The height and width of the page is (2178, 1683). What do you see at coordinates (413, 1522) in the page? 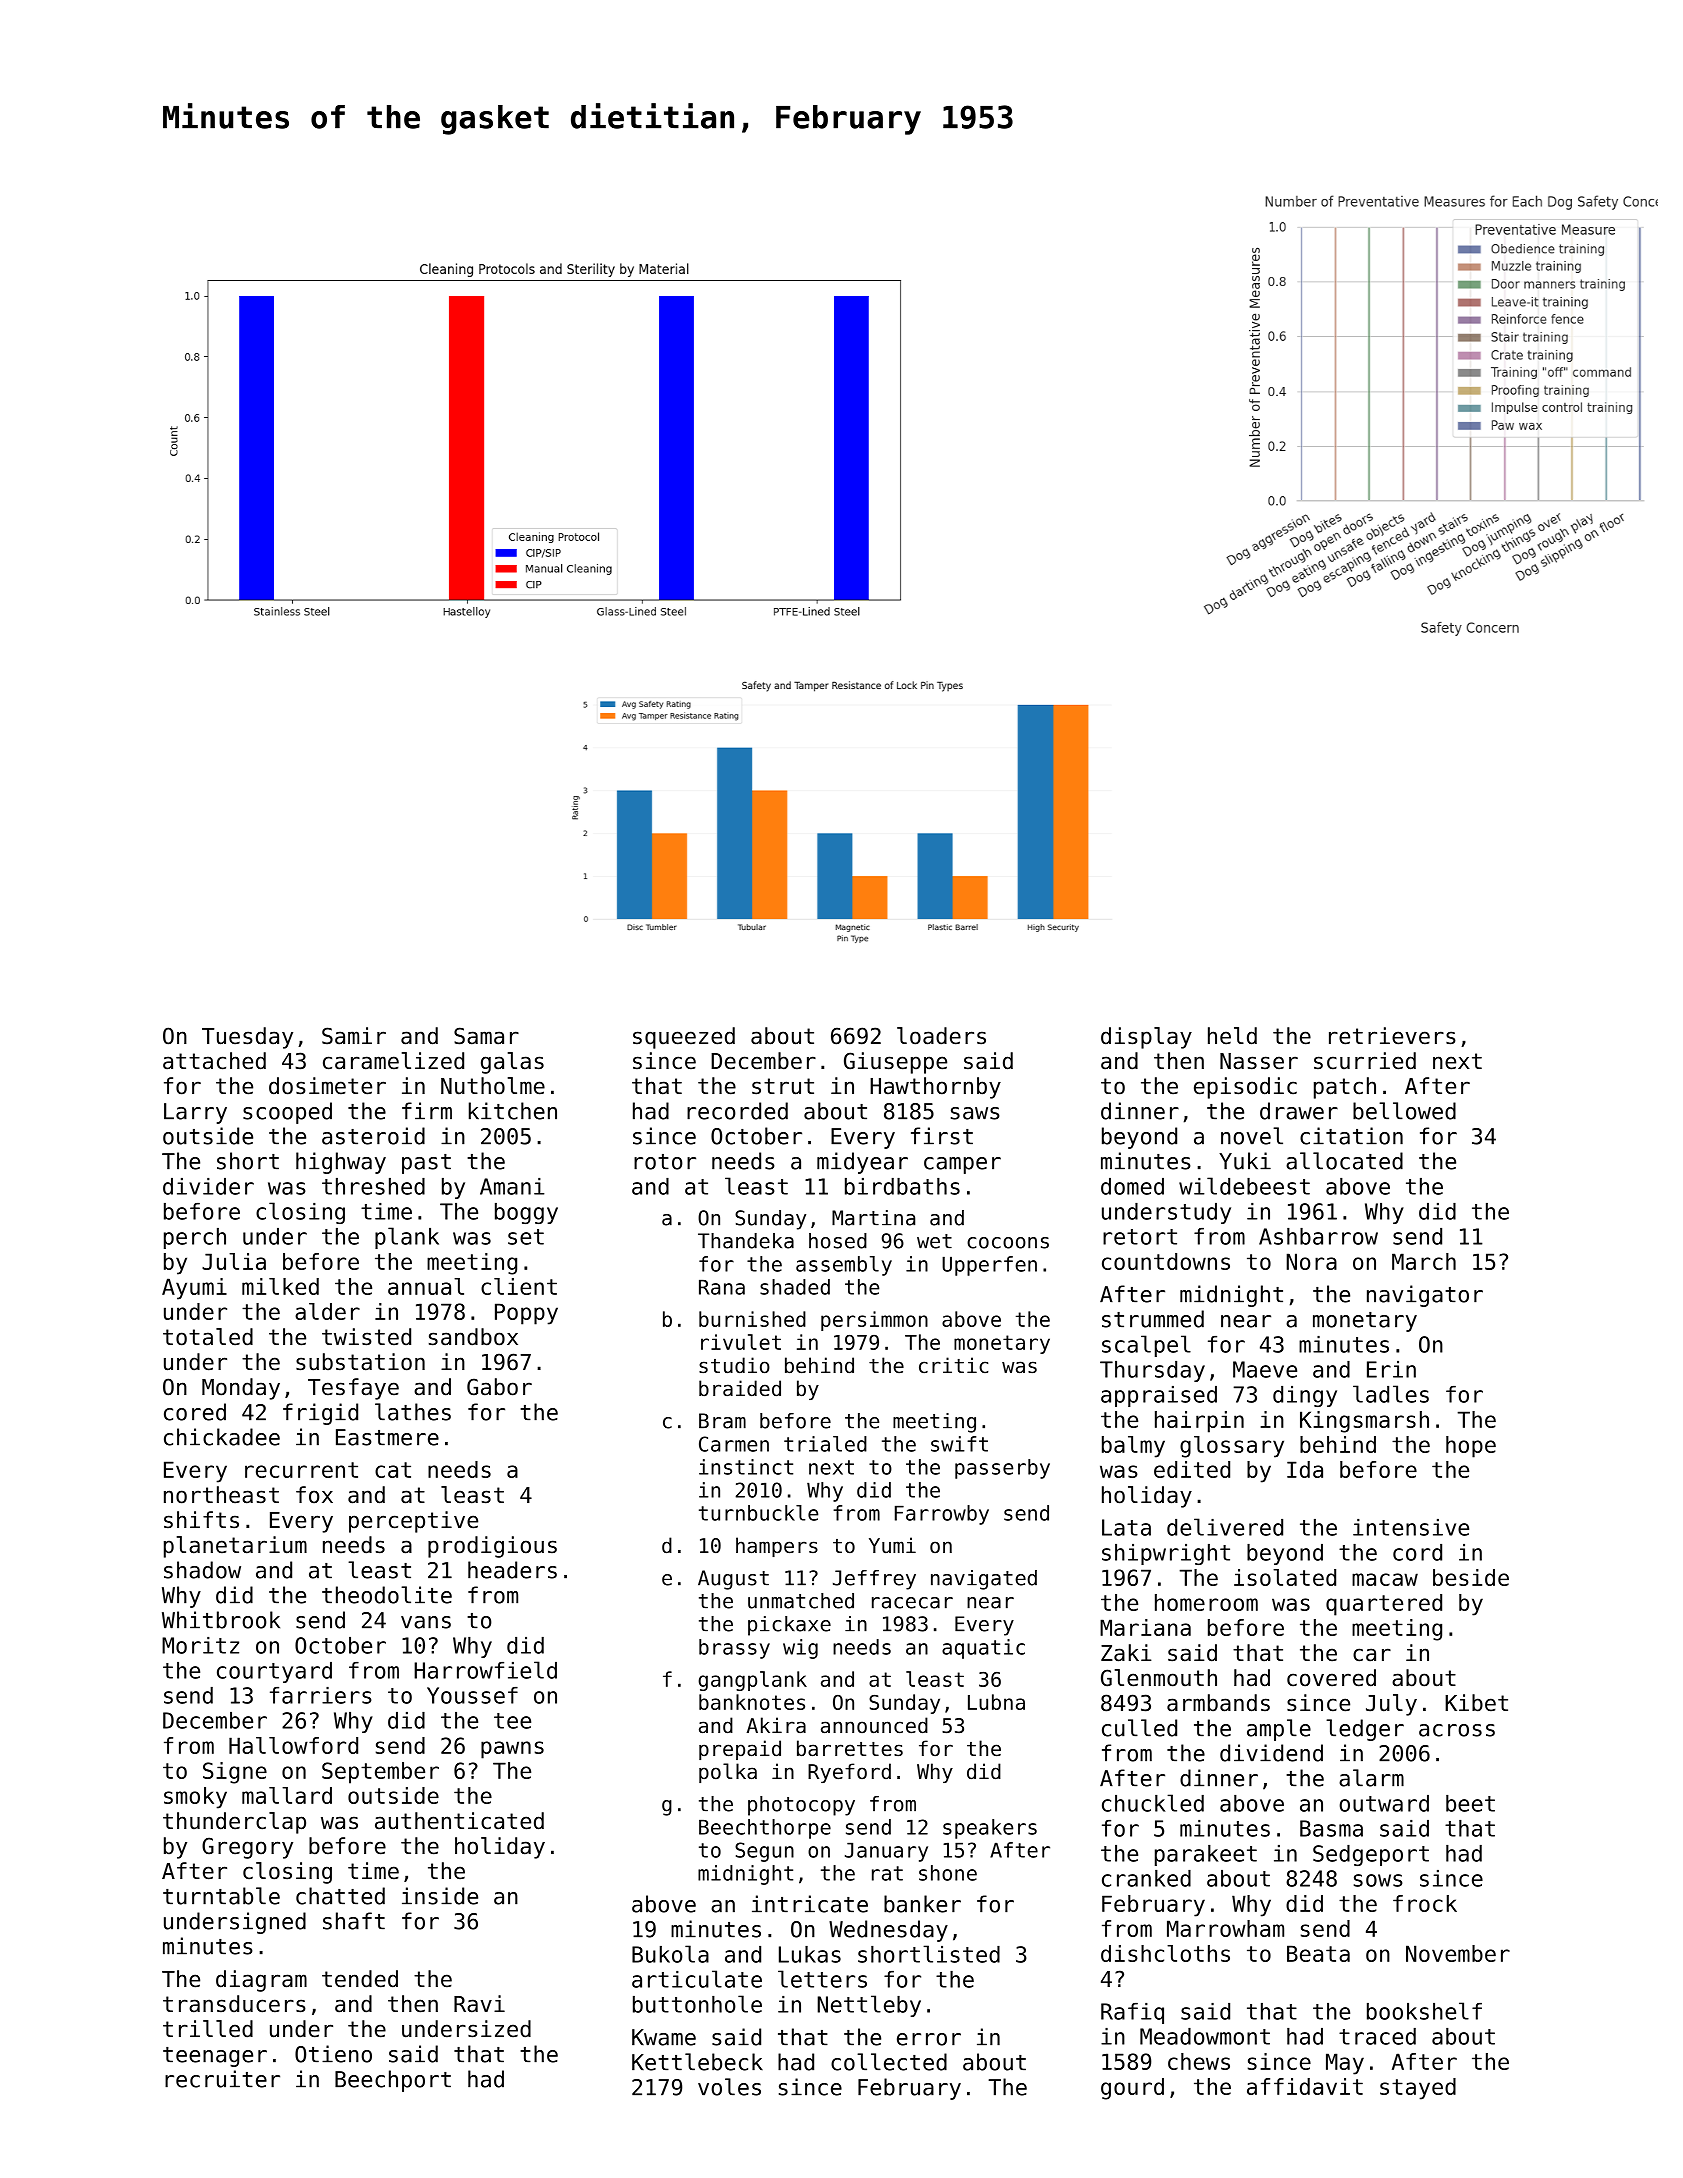
I see `perceptive` at bounding box center [413, 1522].
